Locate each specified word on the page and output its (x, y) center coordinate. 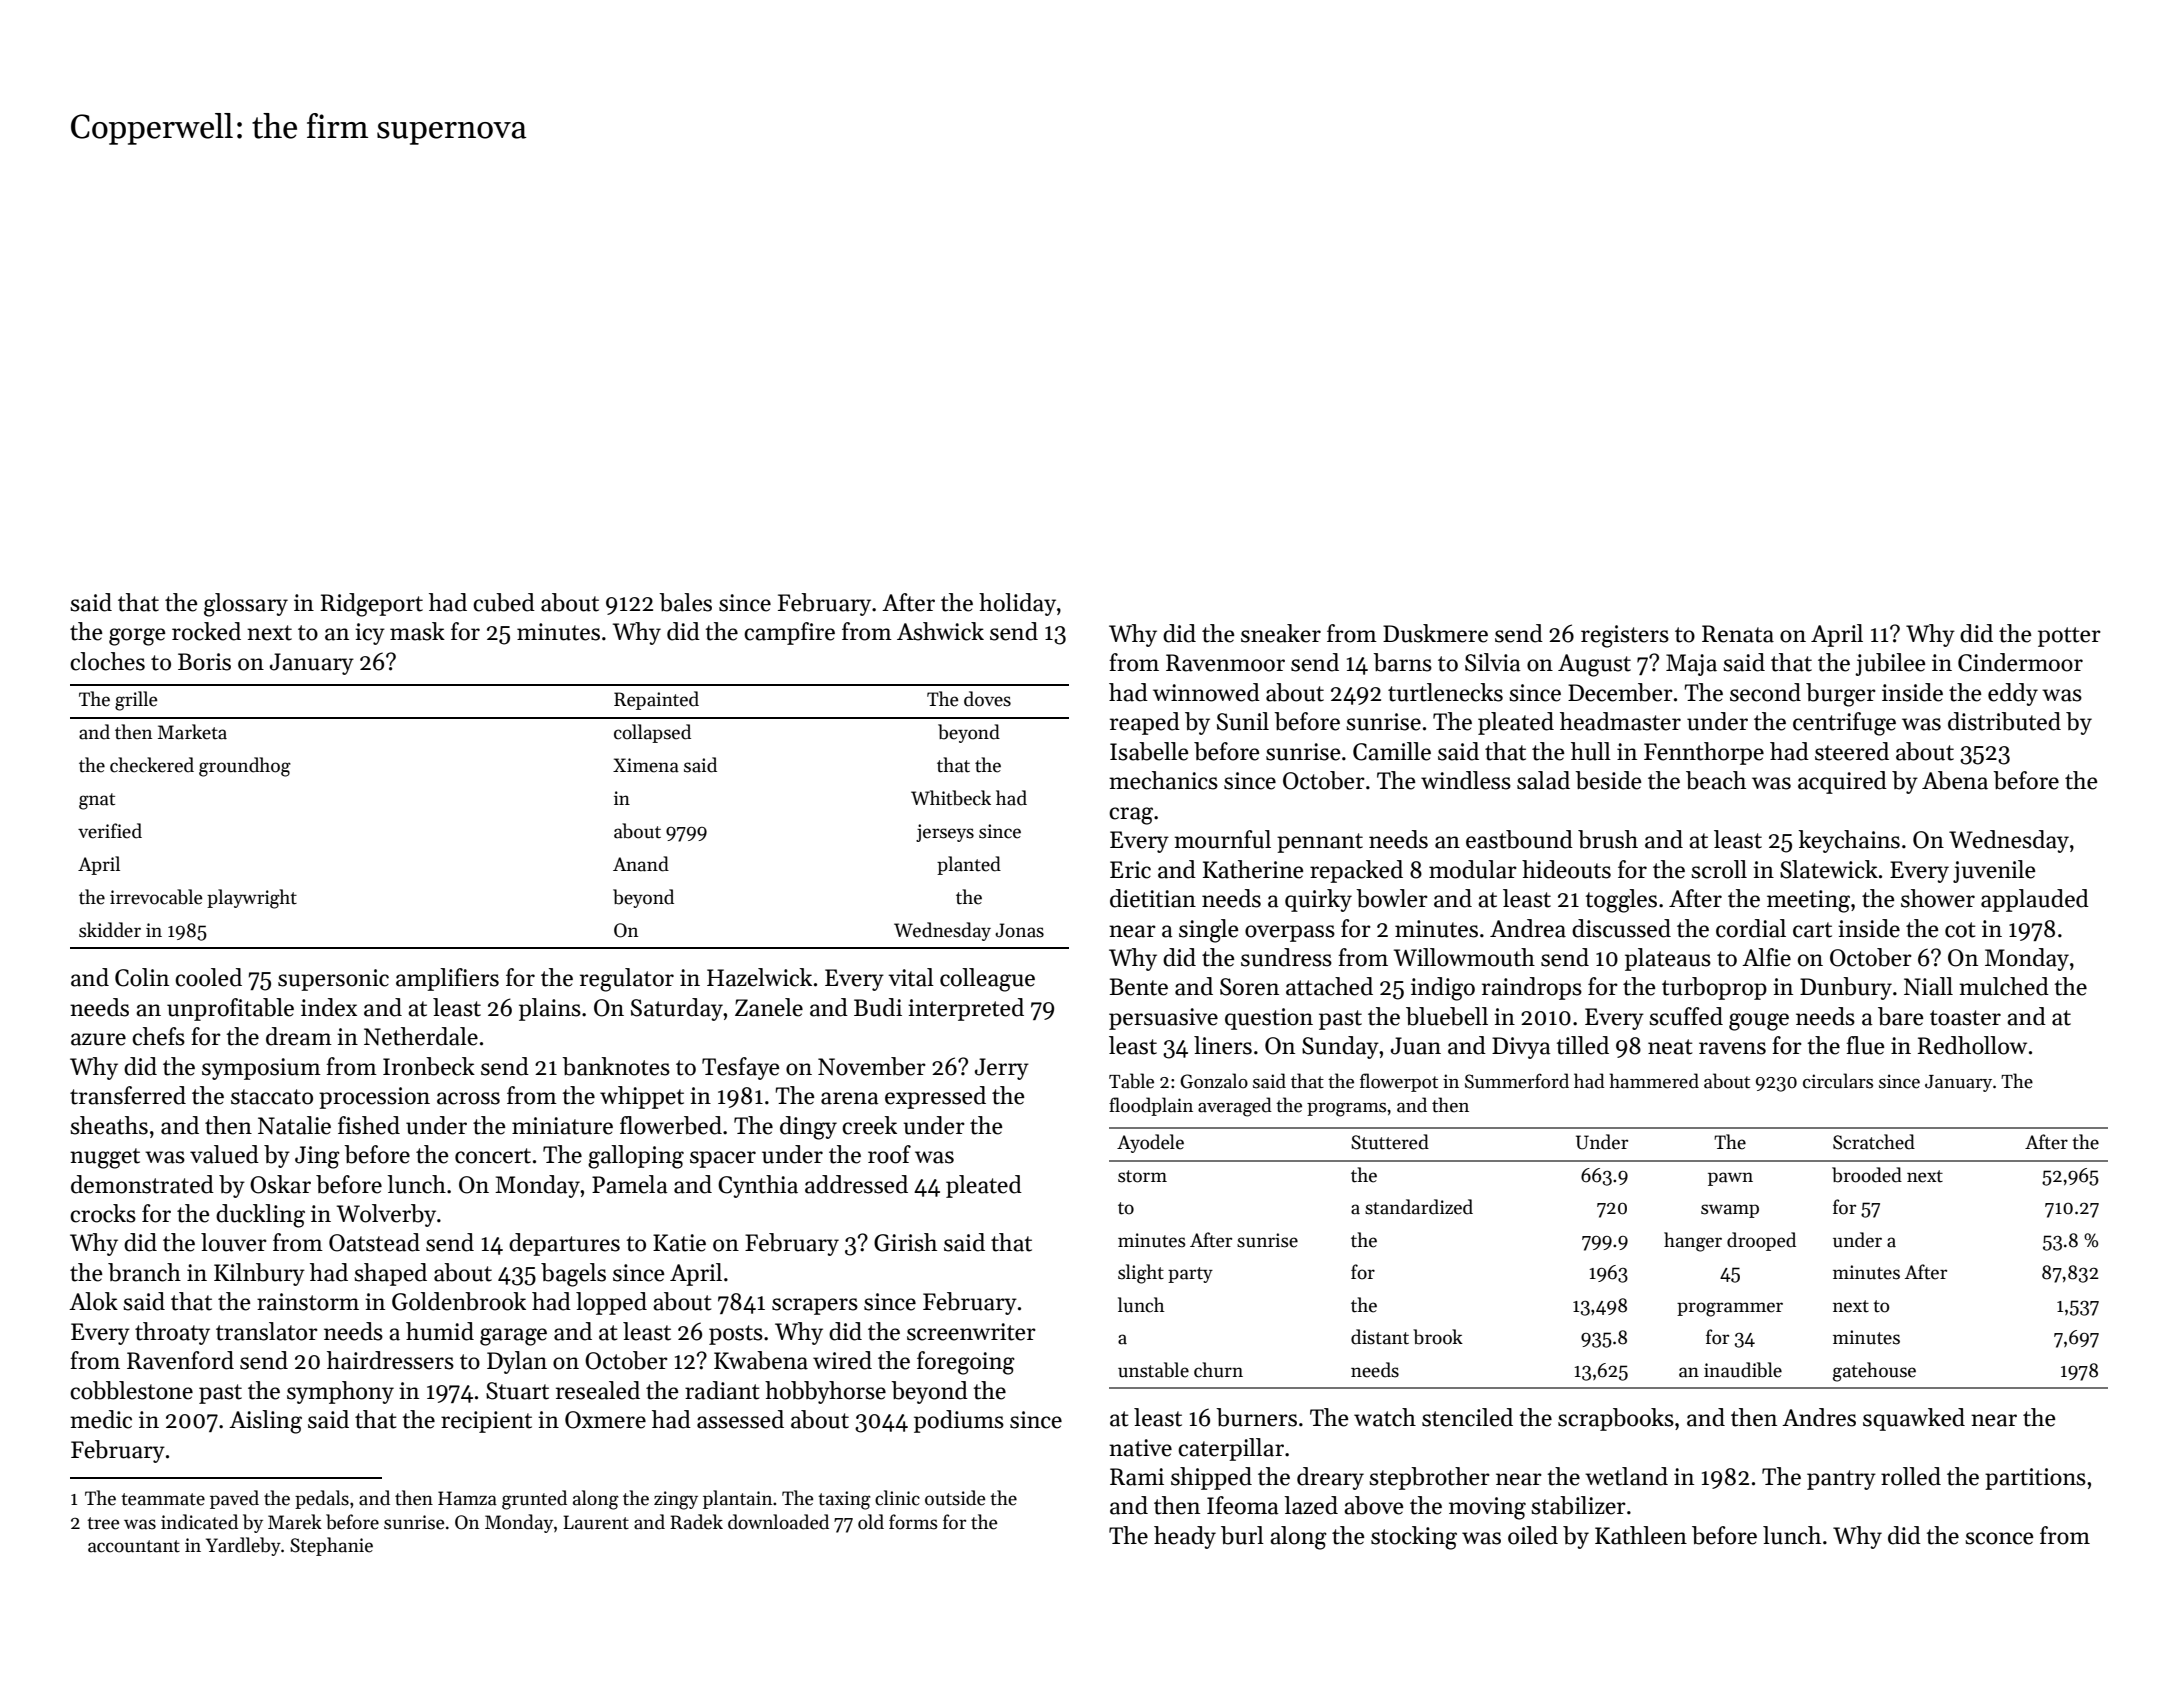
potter (2069, 637)
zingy (676, 1500)
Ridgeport (372, 605)
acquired (1842, 782)
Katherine (1253, 869)
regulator (627, 980)
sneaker (1281, 633)
